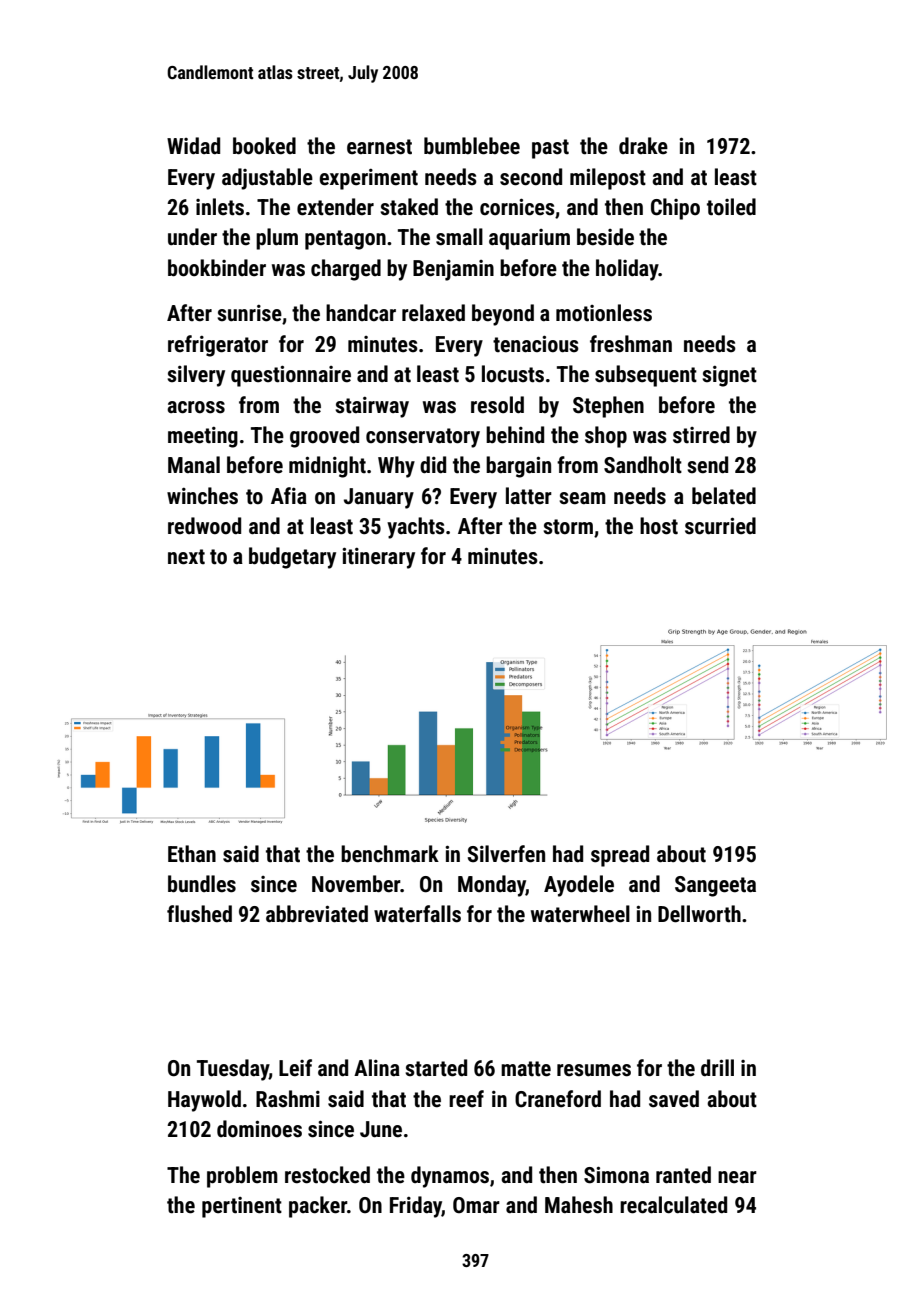 The height and width of the screenshot is (1311, 924). I want to click on Sangeeta, so click(715, 886).
